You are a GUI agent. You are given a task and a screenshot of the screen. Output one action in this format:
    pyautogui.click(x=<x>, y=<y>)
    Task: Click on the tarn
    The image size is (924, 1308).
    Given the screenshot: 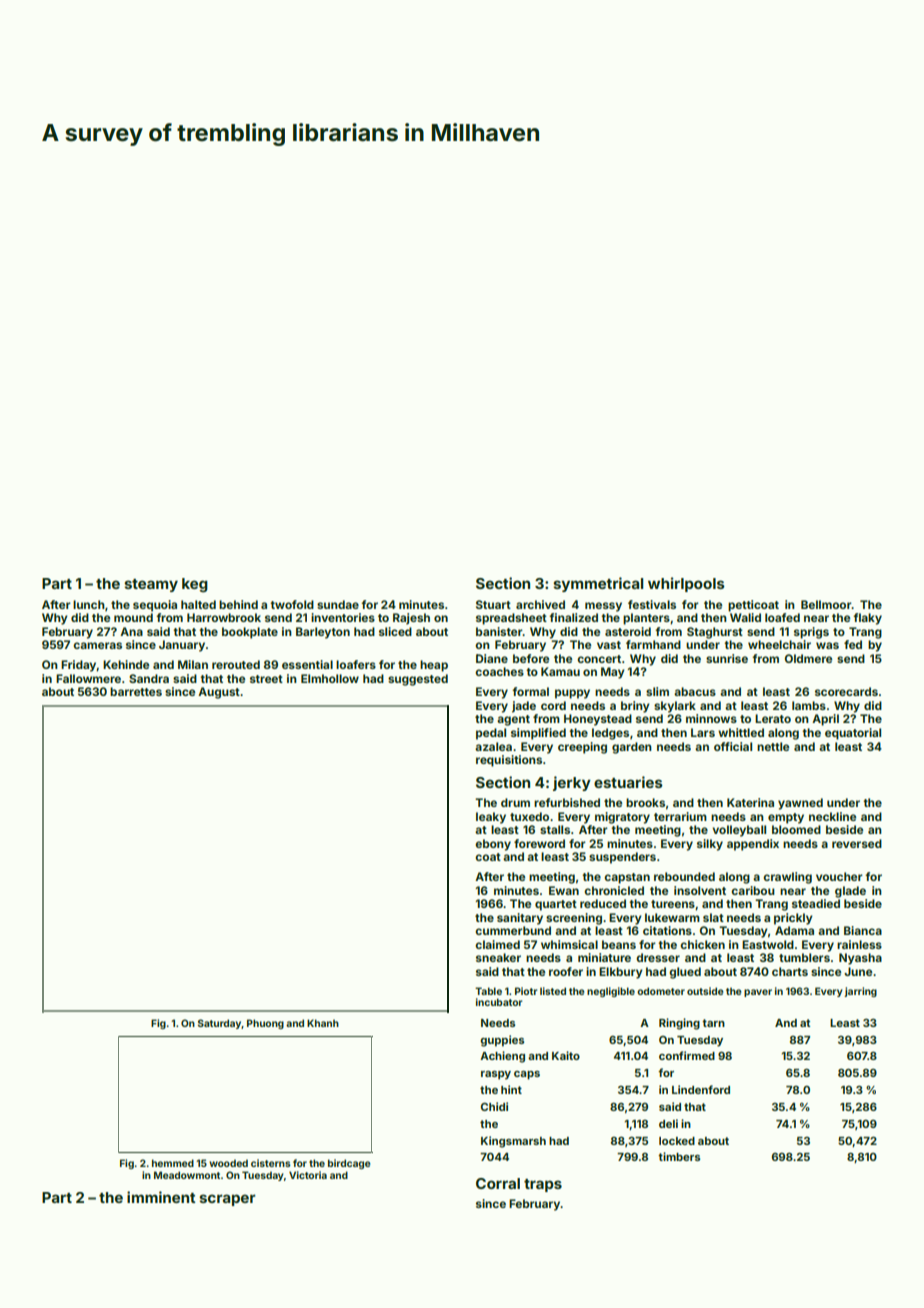 What is the action you would take?
    pyautogui.click(x=713, y=1023)
